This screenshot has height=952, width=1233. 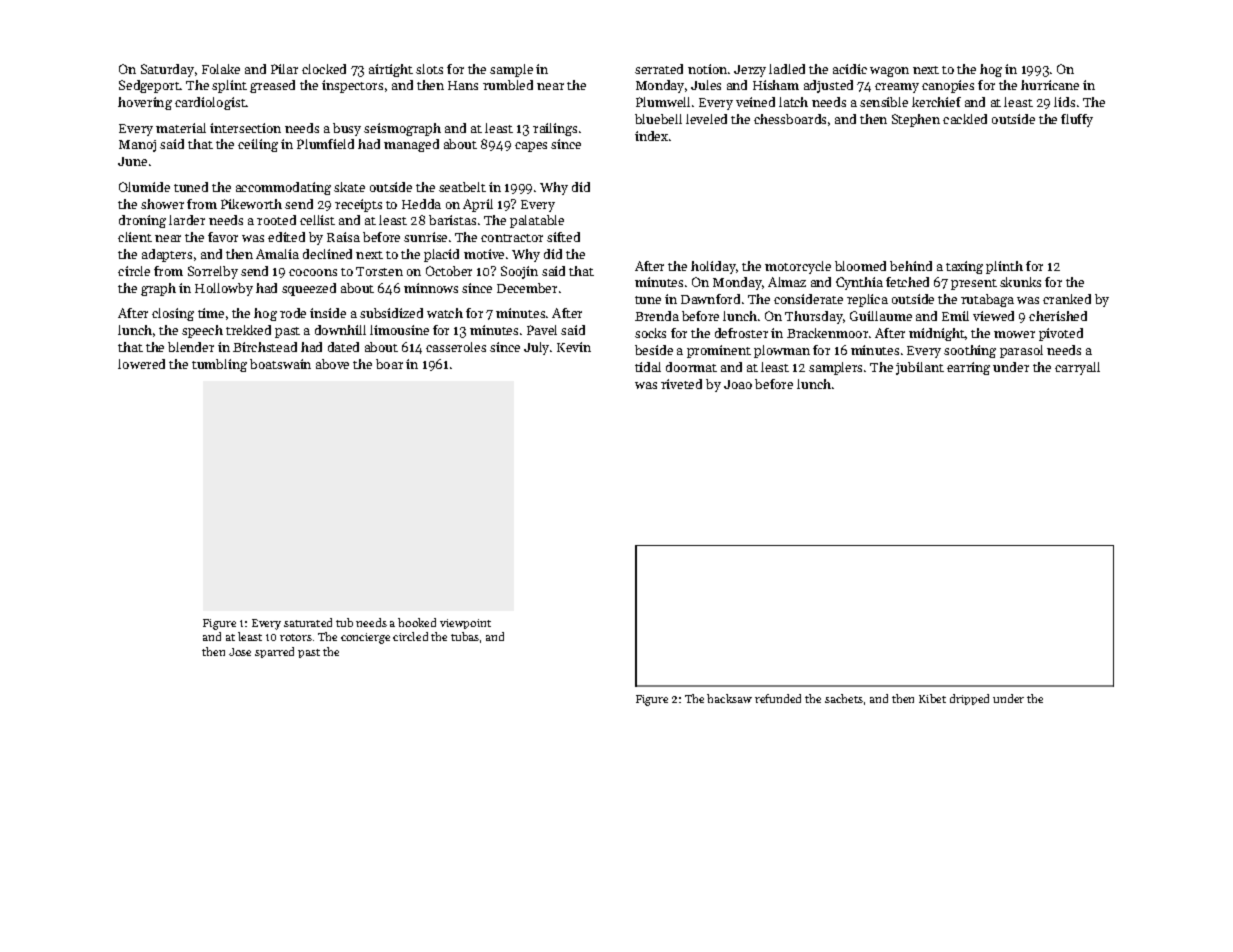 I want to click on Joao, so click(x=738, y=384).
